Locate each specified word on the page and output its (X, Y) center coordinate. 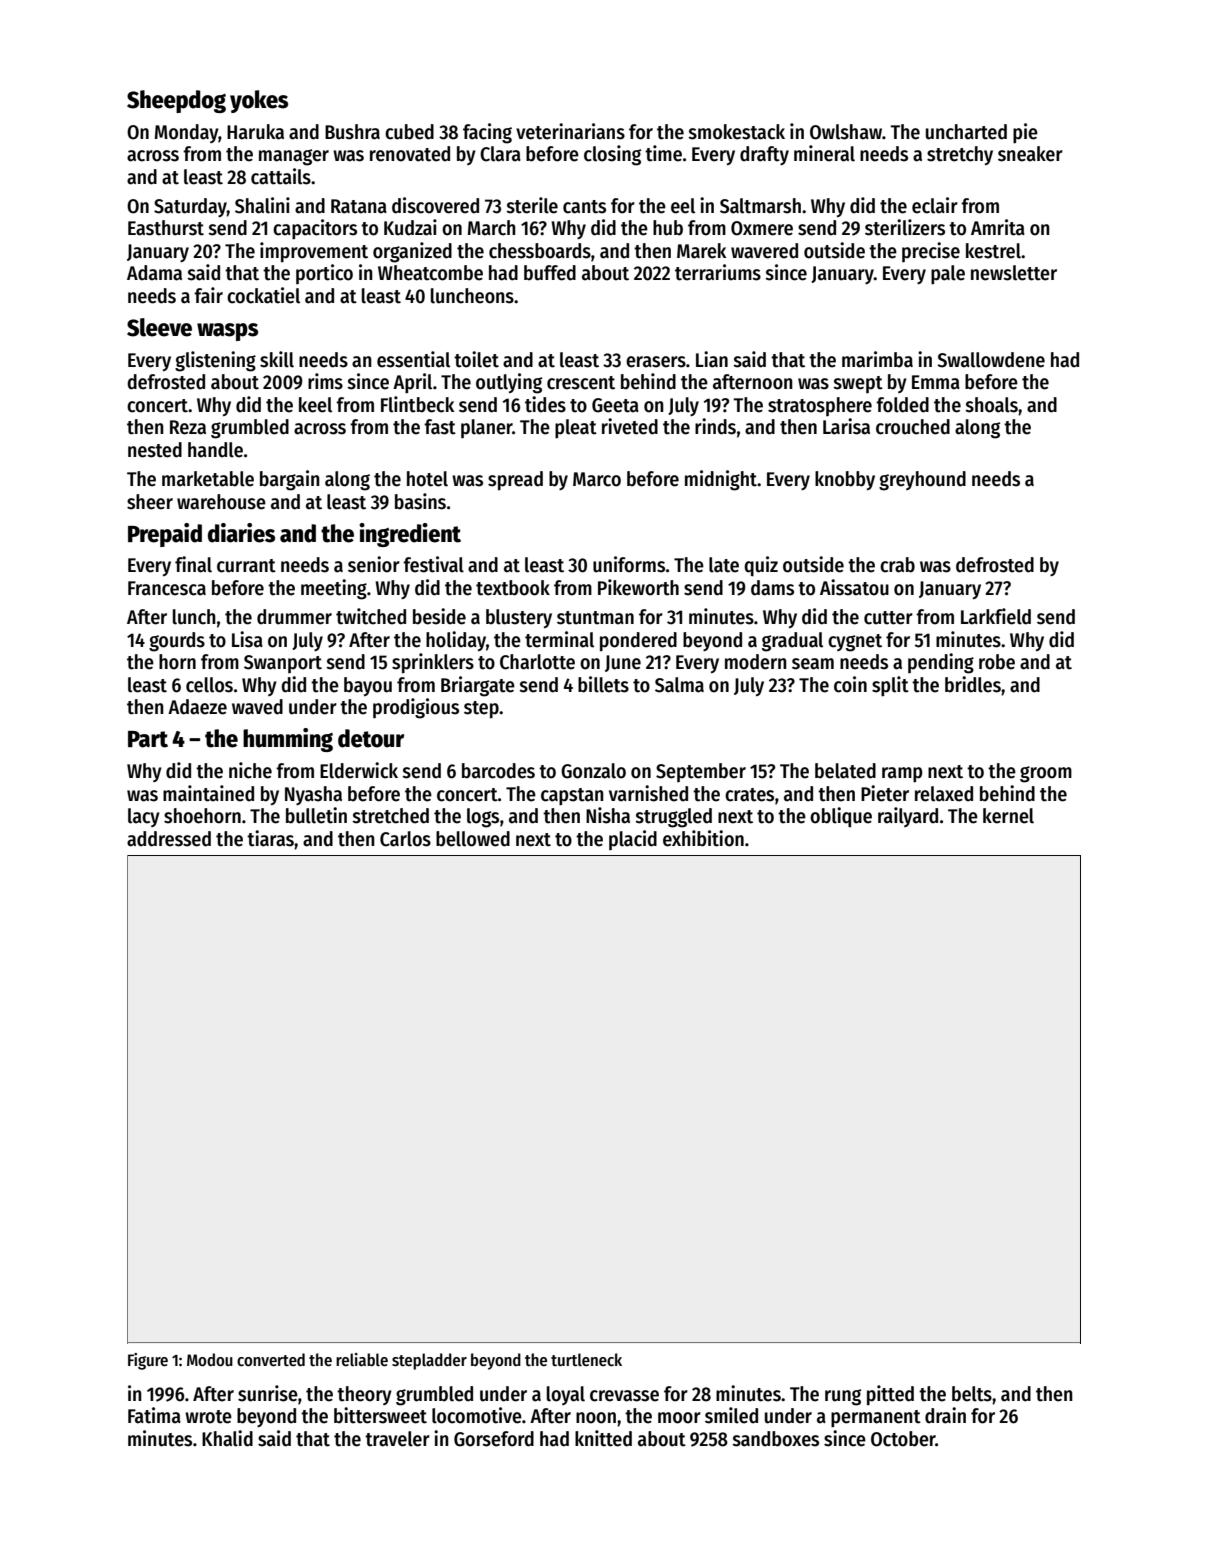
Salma (679, 685)
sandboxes (775, 1439)
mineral (824, 153)
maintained (208, 793)
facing (487, 133)
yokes (259, 101)
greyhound (922, 481)
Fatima (154, 1415)
